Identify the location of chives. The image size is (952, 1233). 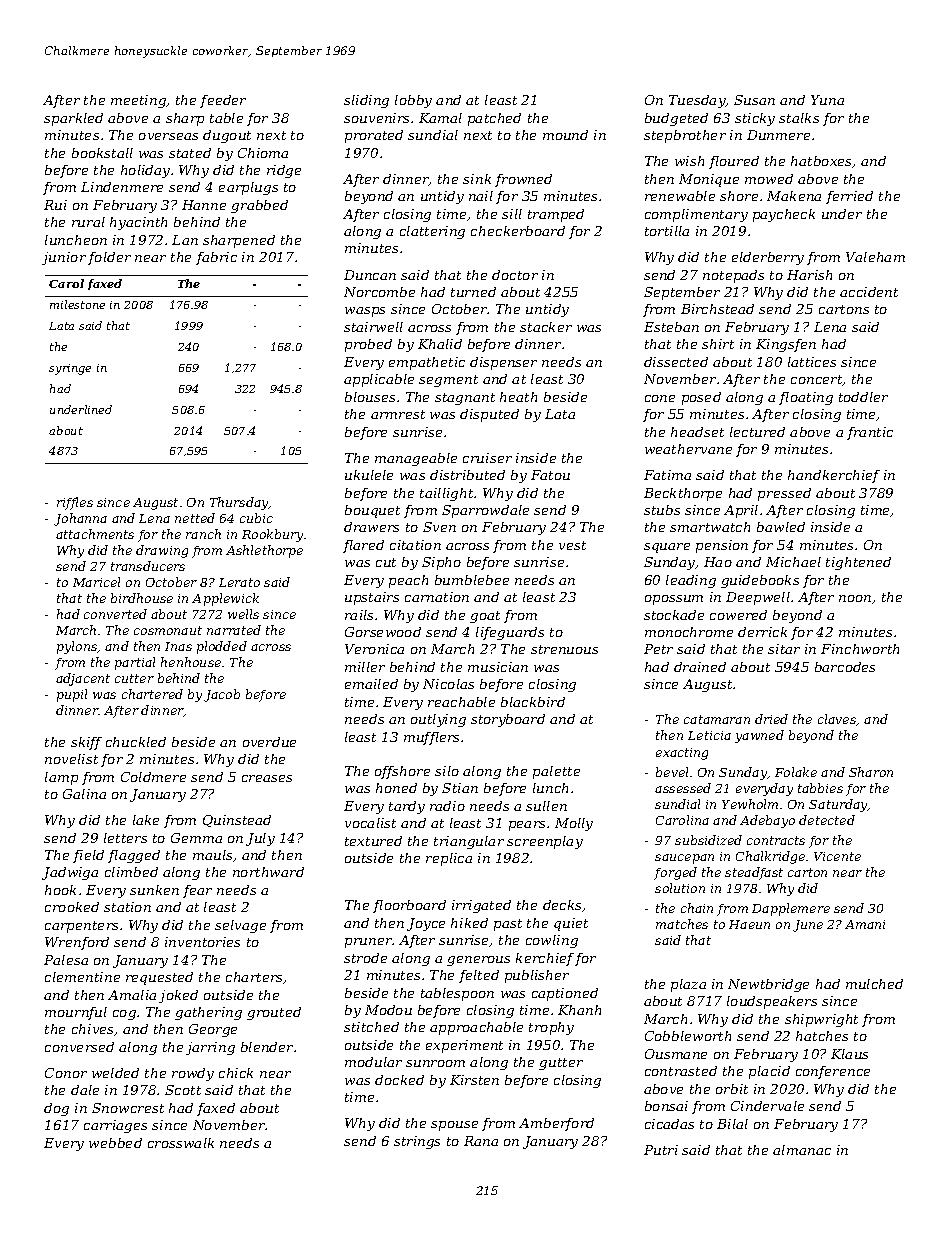
(93, 1030).
